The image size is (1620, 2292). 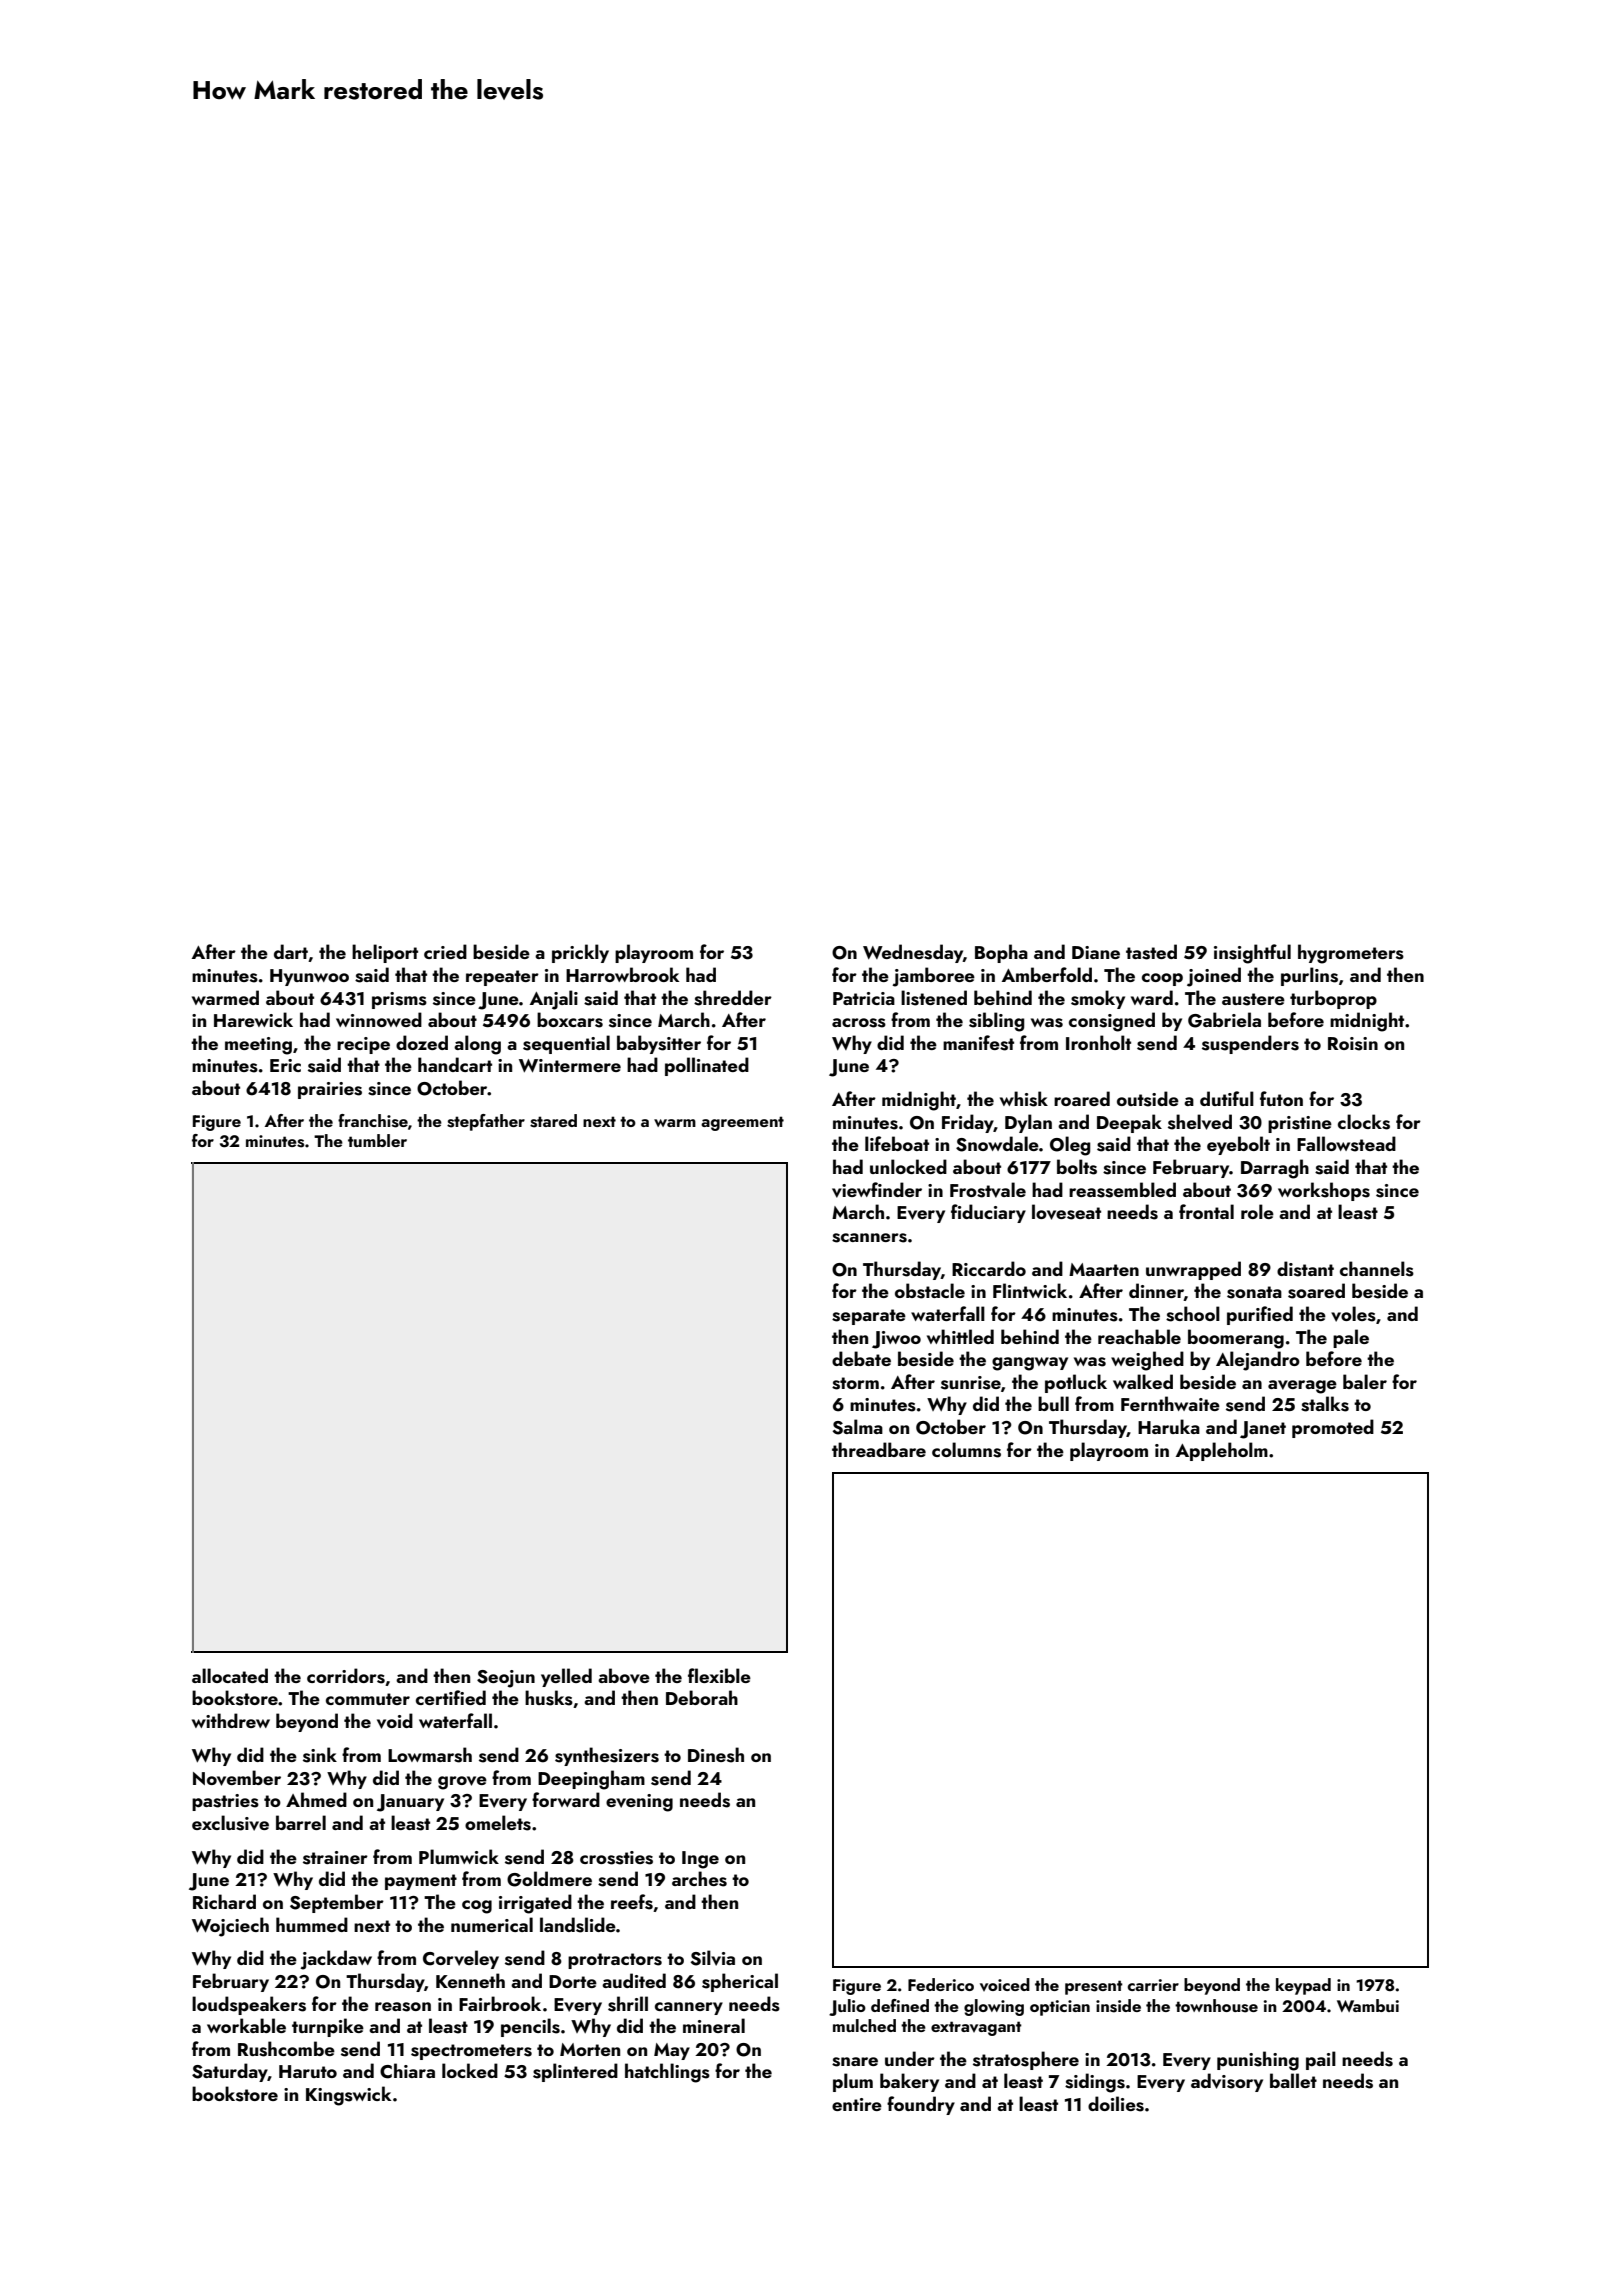 I want to click on reachable, so click(x=1139, y=1336).
